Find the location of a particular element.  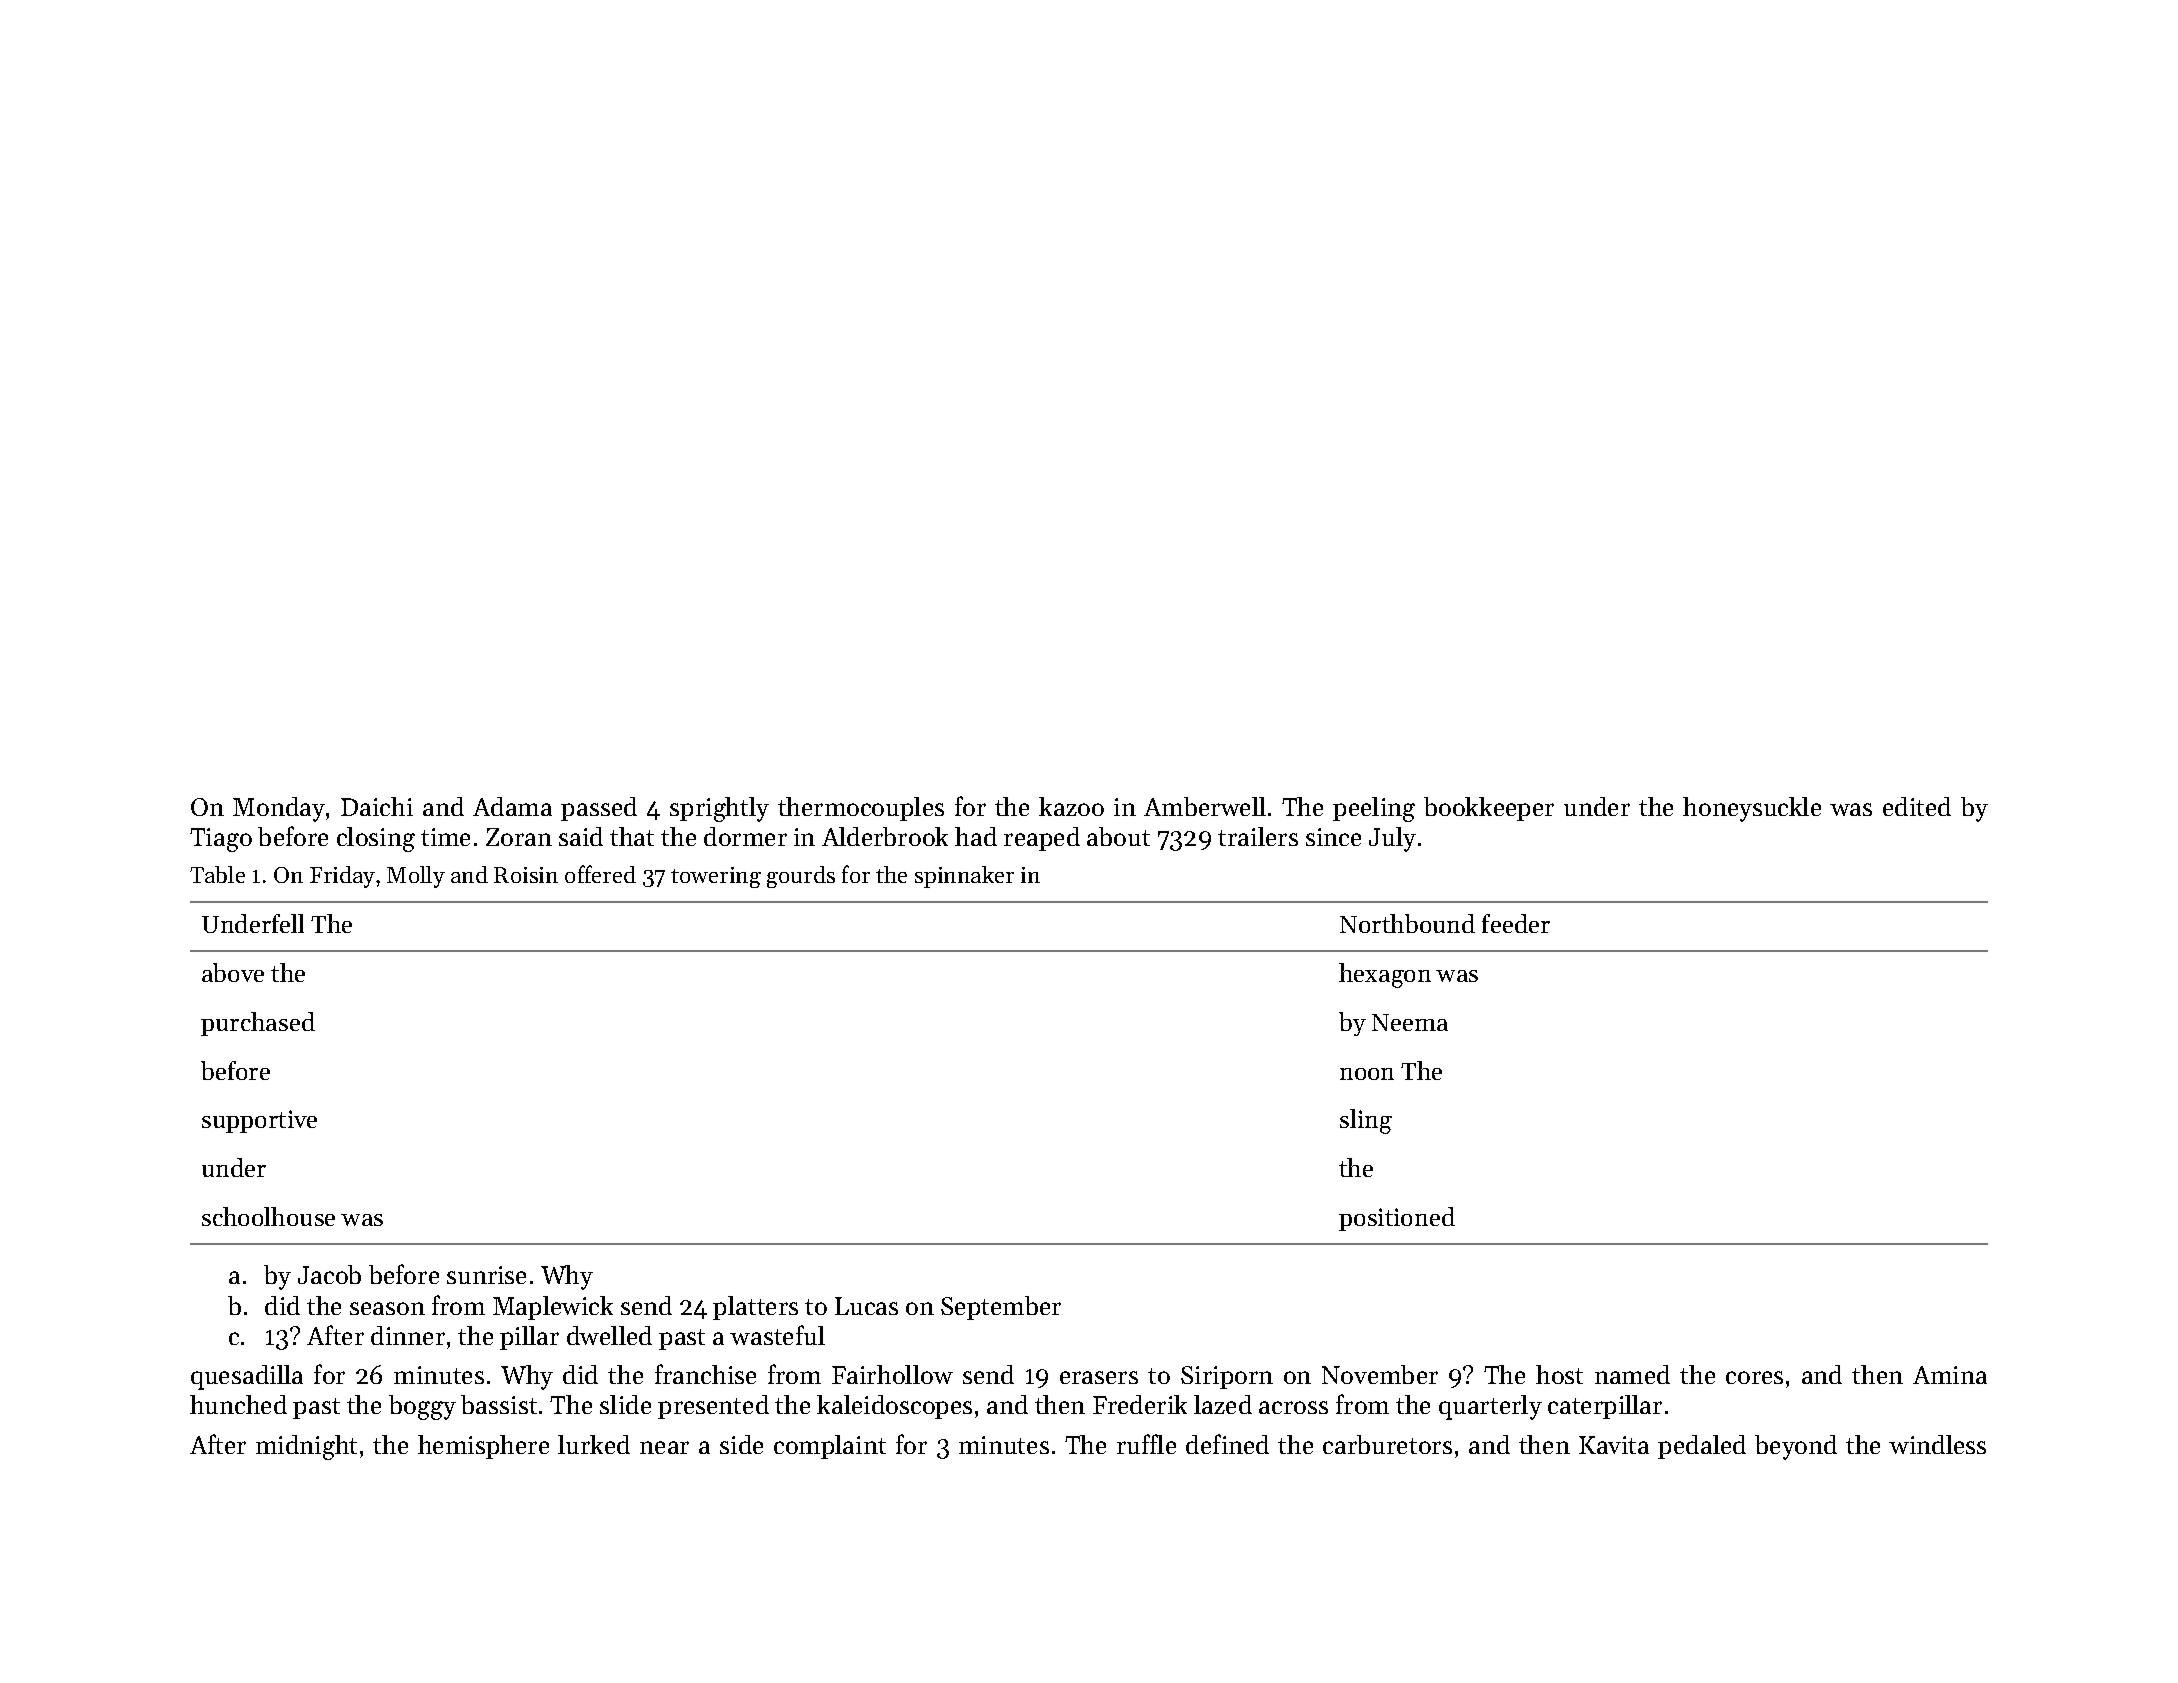

supportive is located at coordinates (259, 1121).
